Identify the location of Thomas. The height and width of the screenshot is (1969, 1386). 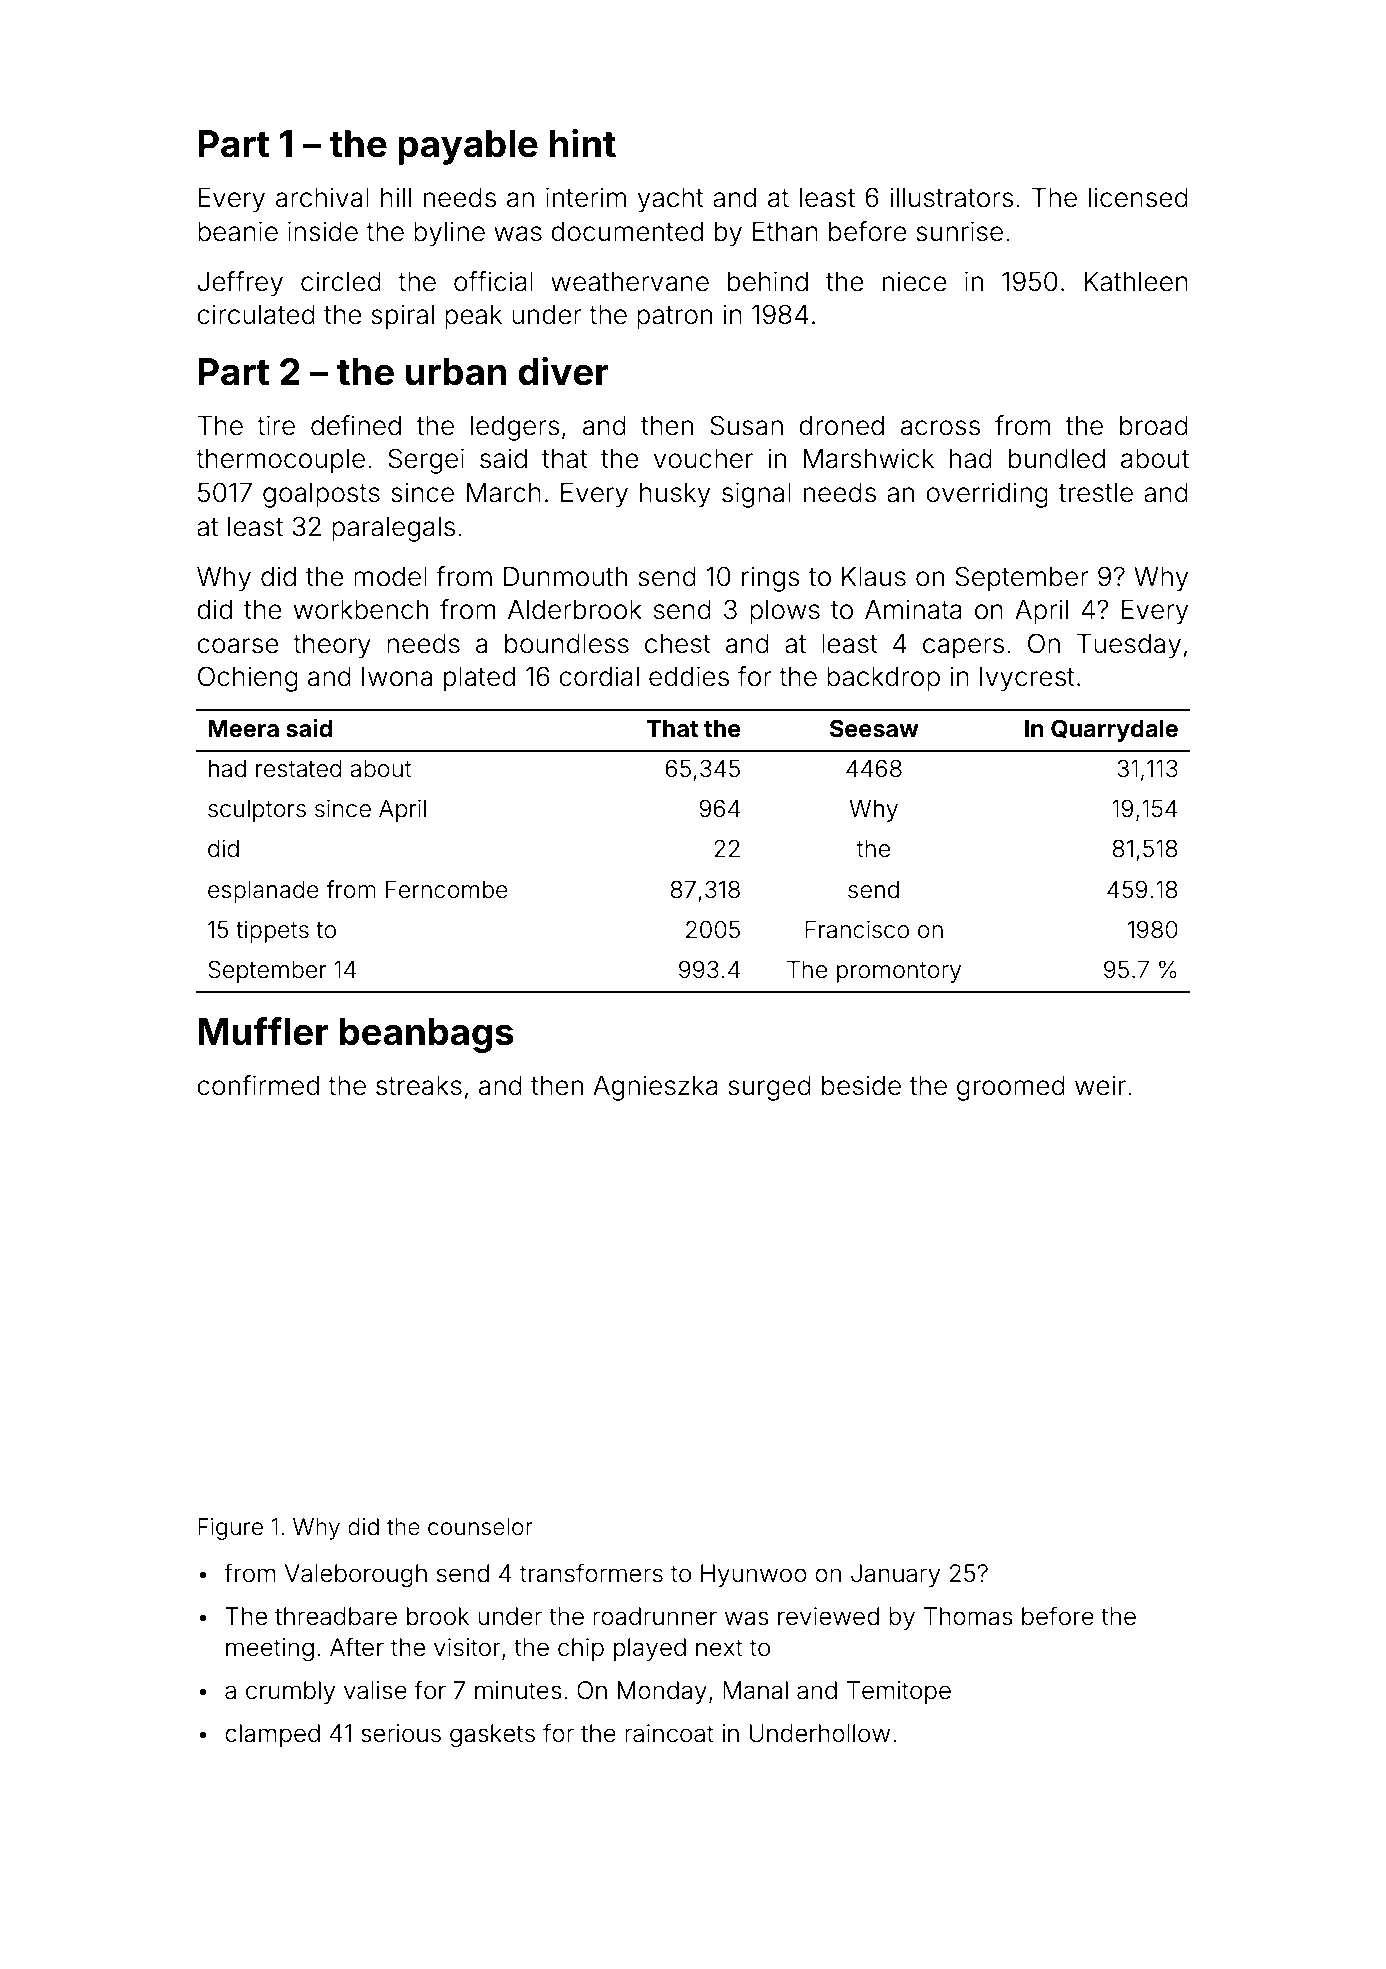
(968, 1616).
